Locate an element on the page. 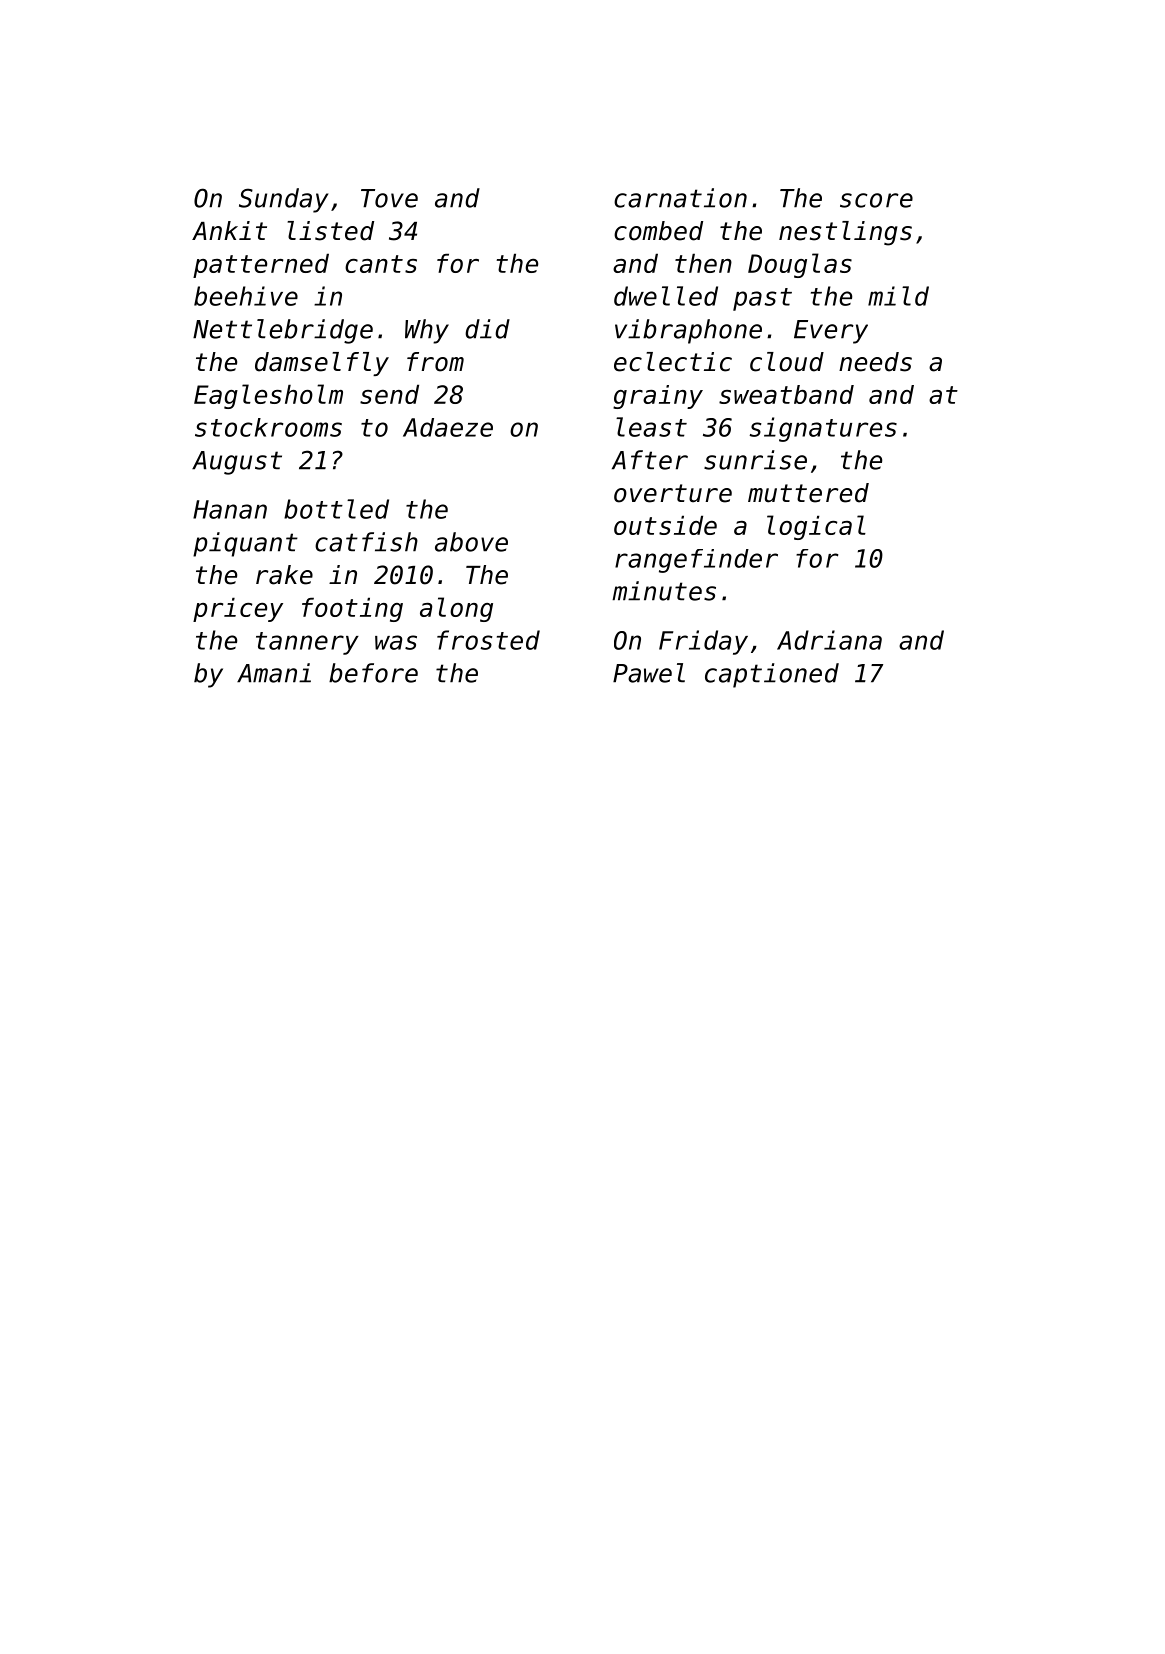 The height and width of the image is (1654, 1165). beehive is located at coordinates (246, 296).
